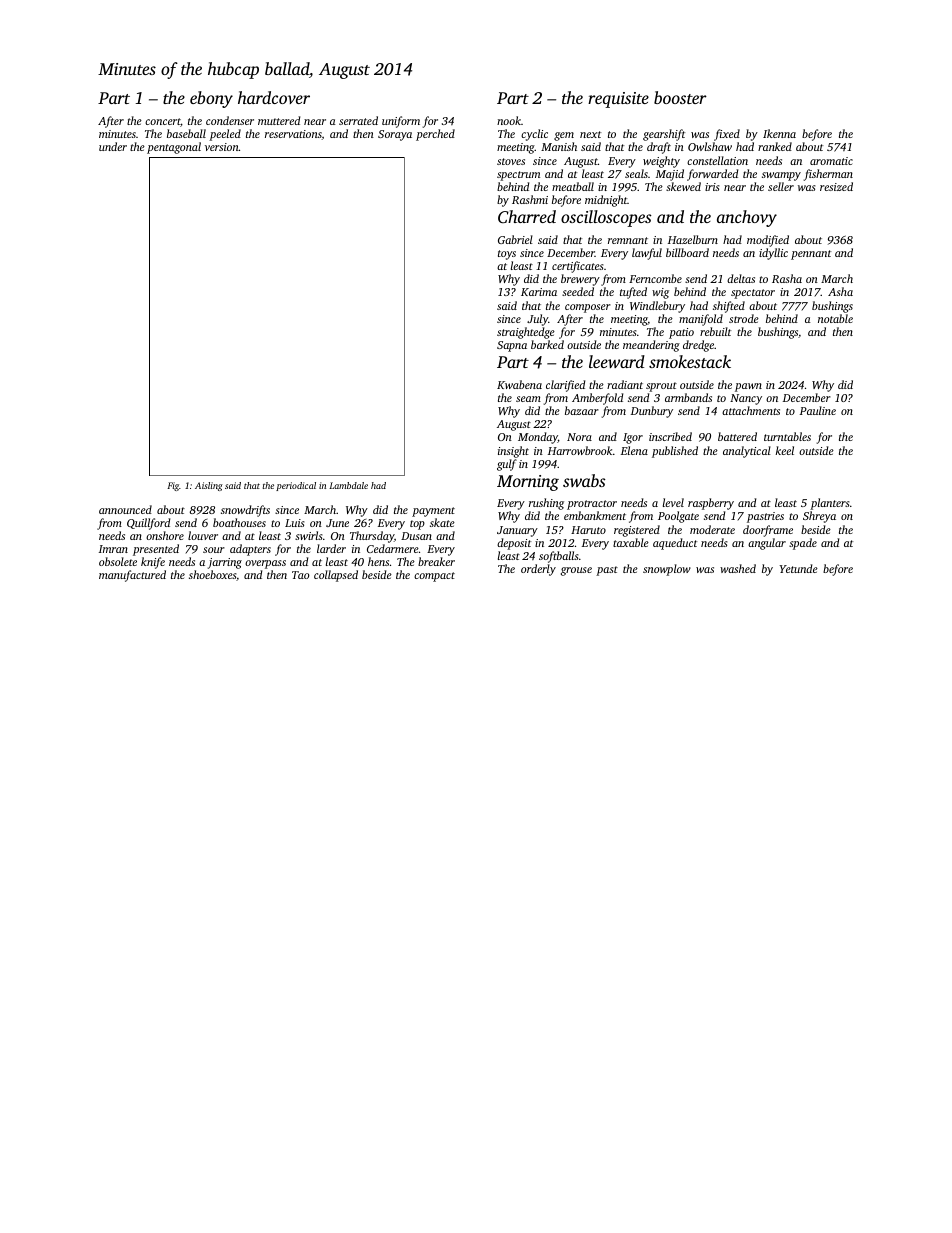  Describe the element at coordinates (209, 486) in the image. I see `Aisling` at that location.
